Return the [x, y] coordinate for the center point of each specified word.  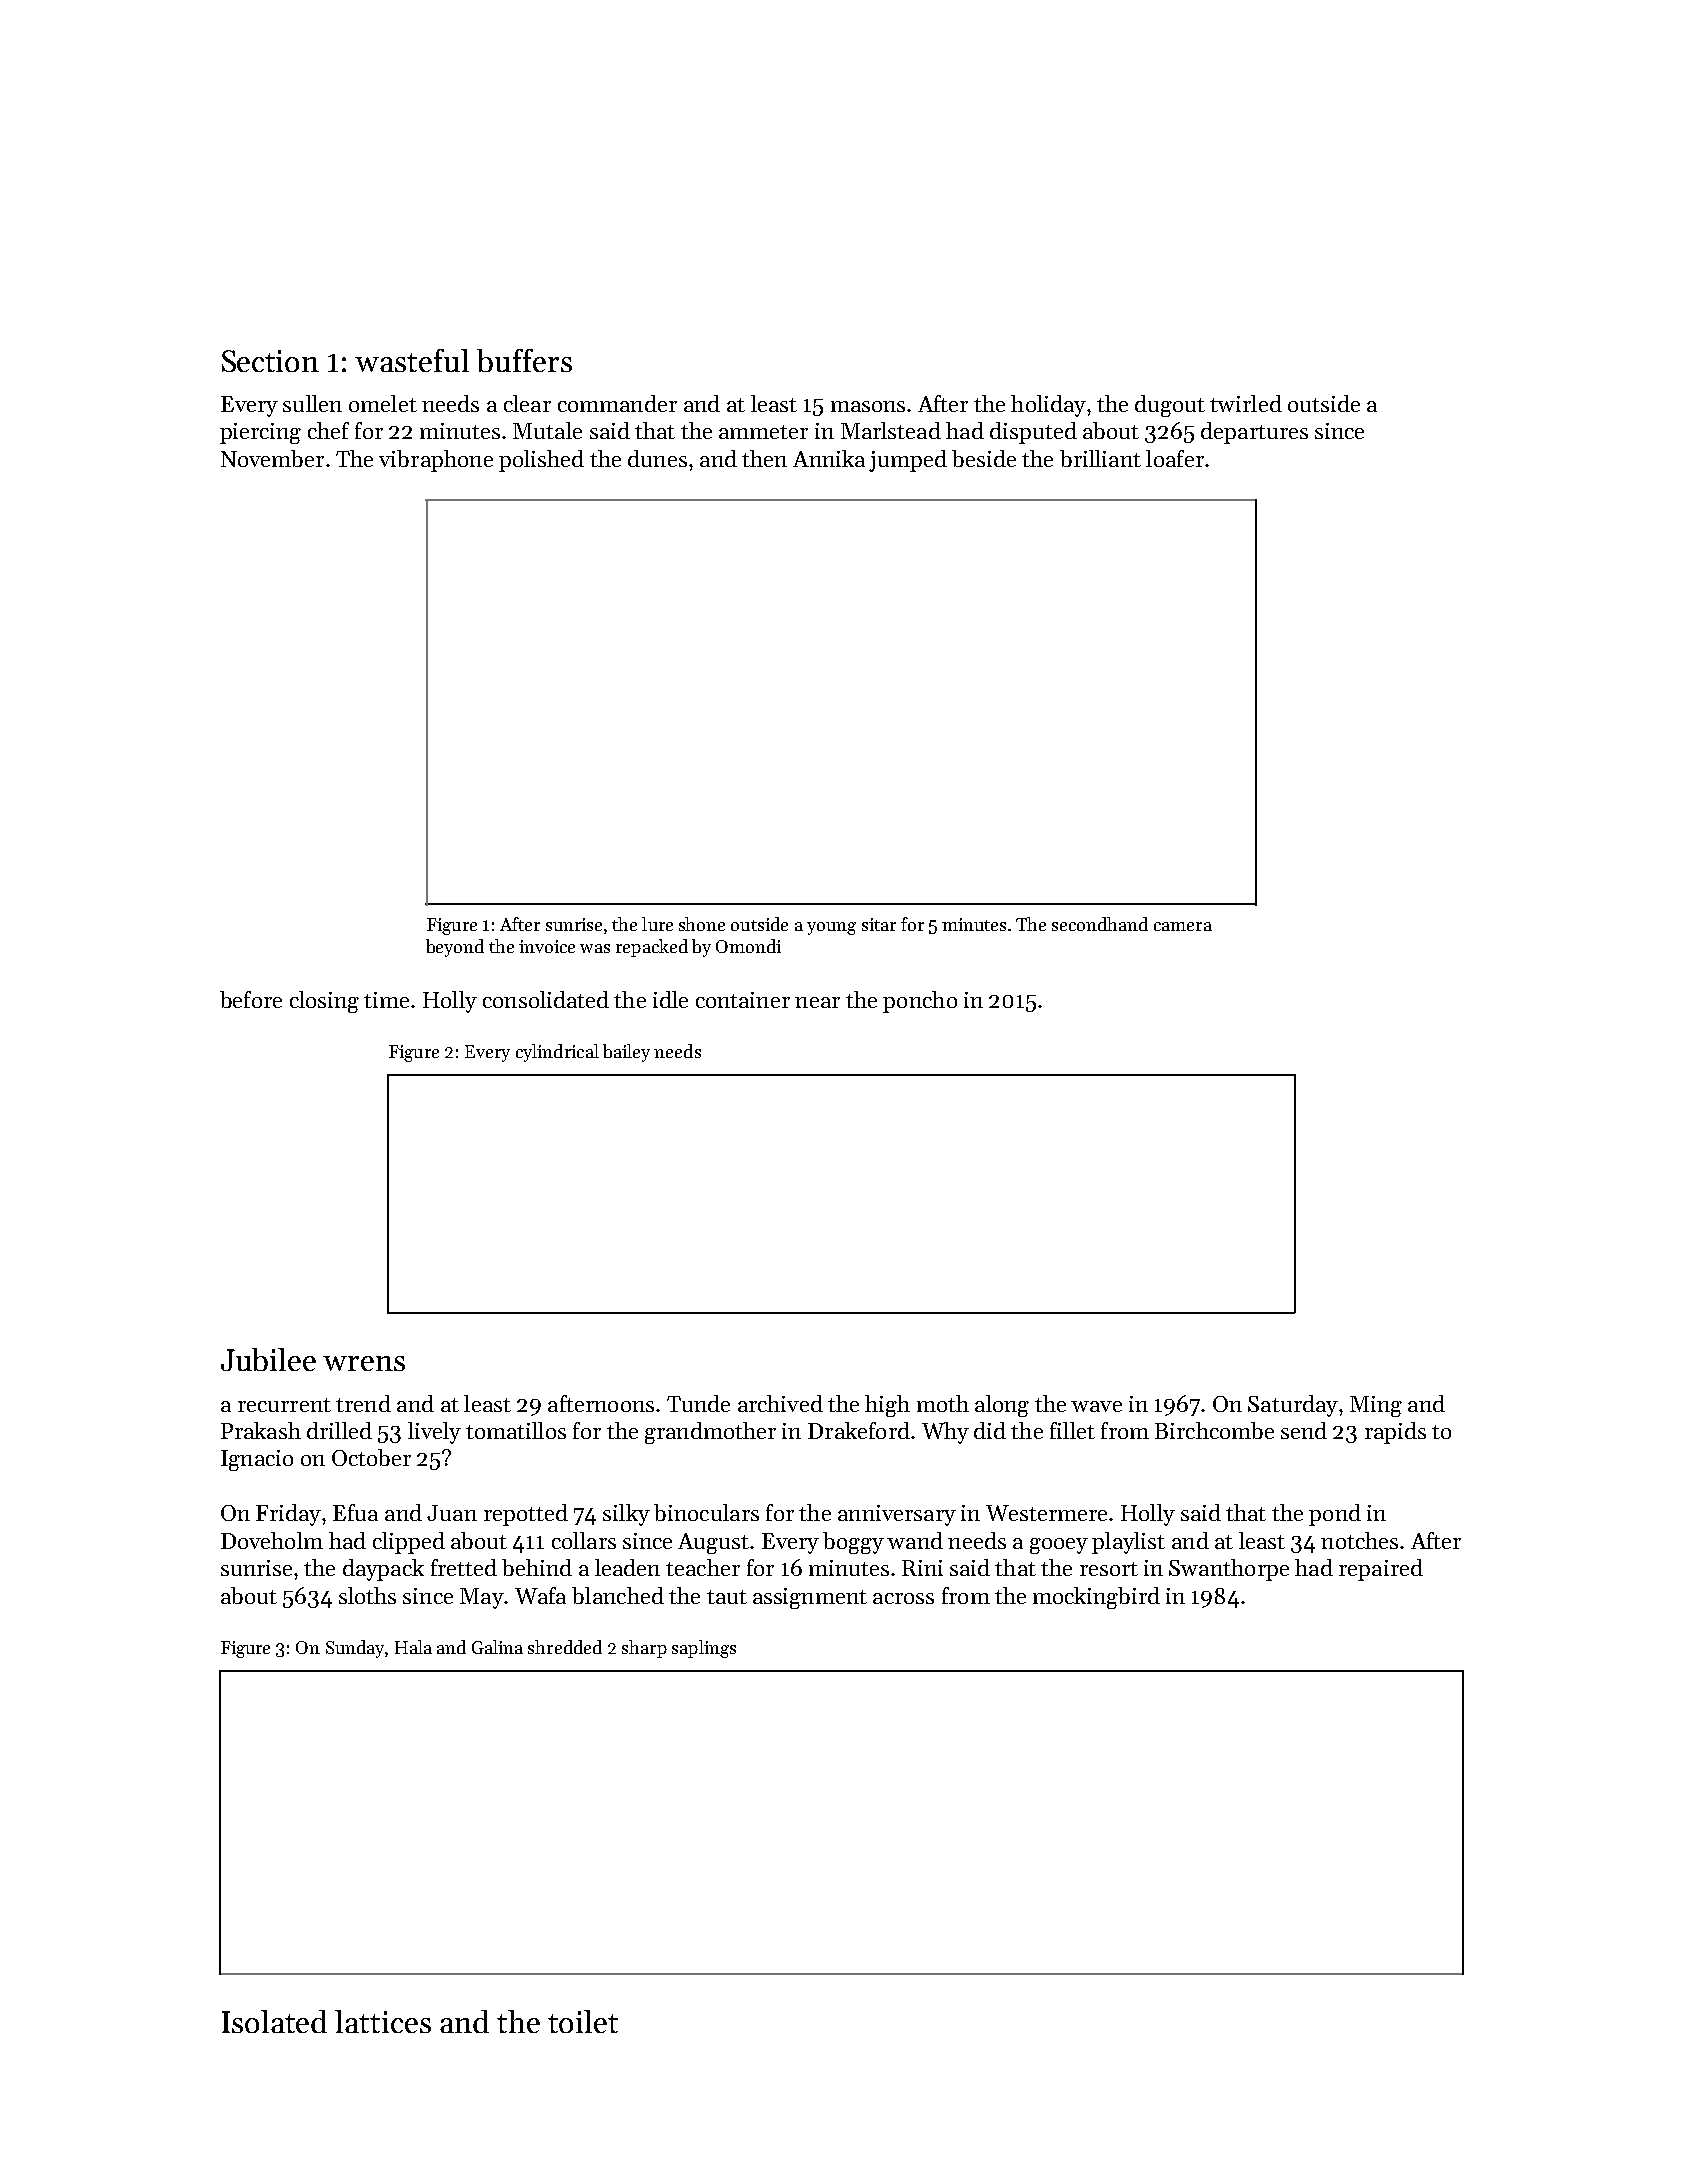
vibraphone [436, 461]
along [1002, 1406]
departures [1254, 433]
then [764, 458]
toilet [583, 2021]
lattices [383, 2021]
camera [1183, 926]
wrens [364, 1363]
